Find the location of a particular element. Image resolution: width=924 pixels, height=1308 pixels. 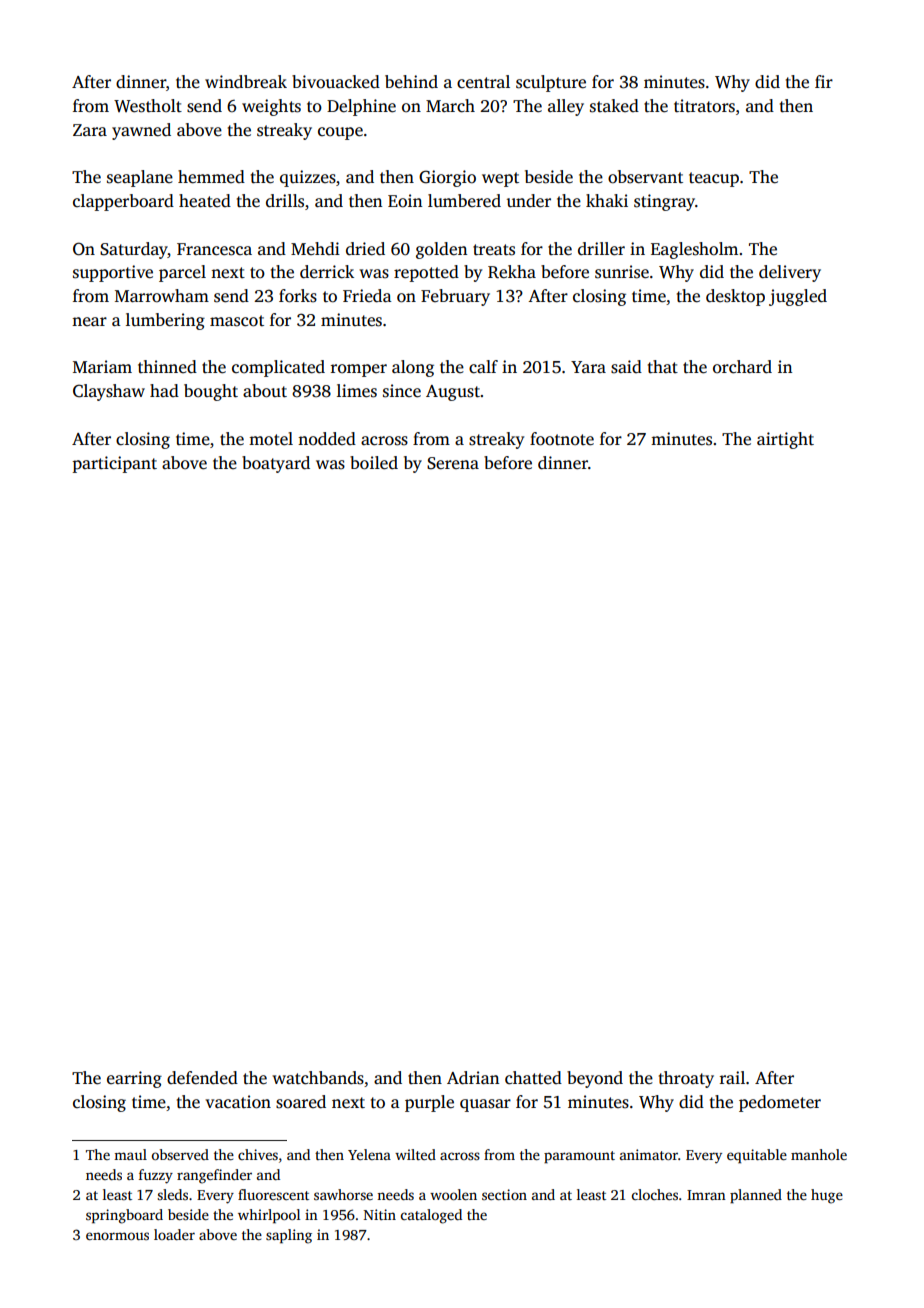

earring is located at coordinates (134, 1079).
